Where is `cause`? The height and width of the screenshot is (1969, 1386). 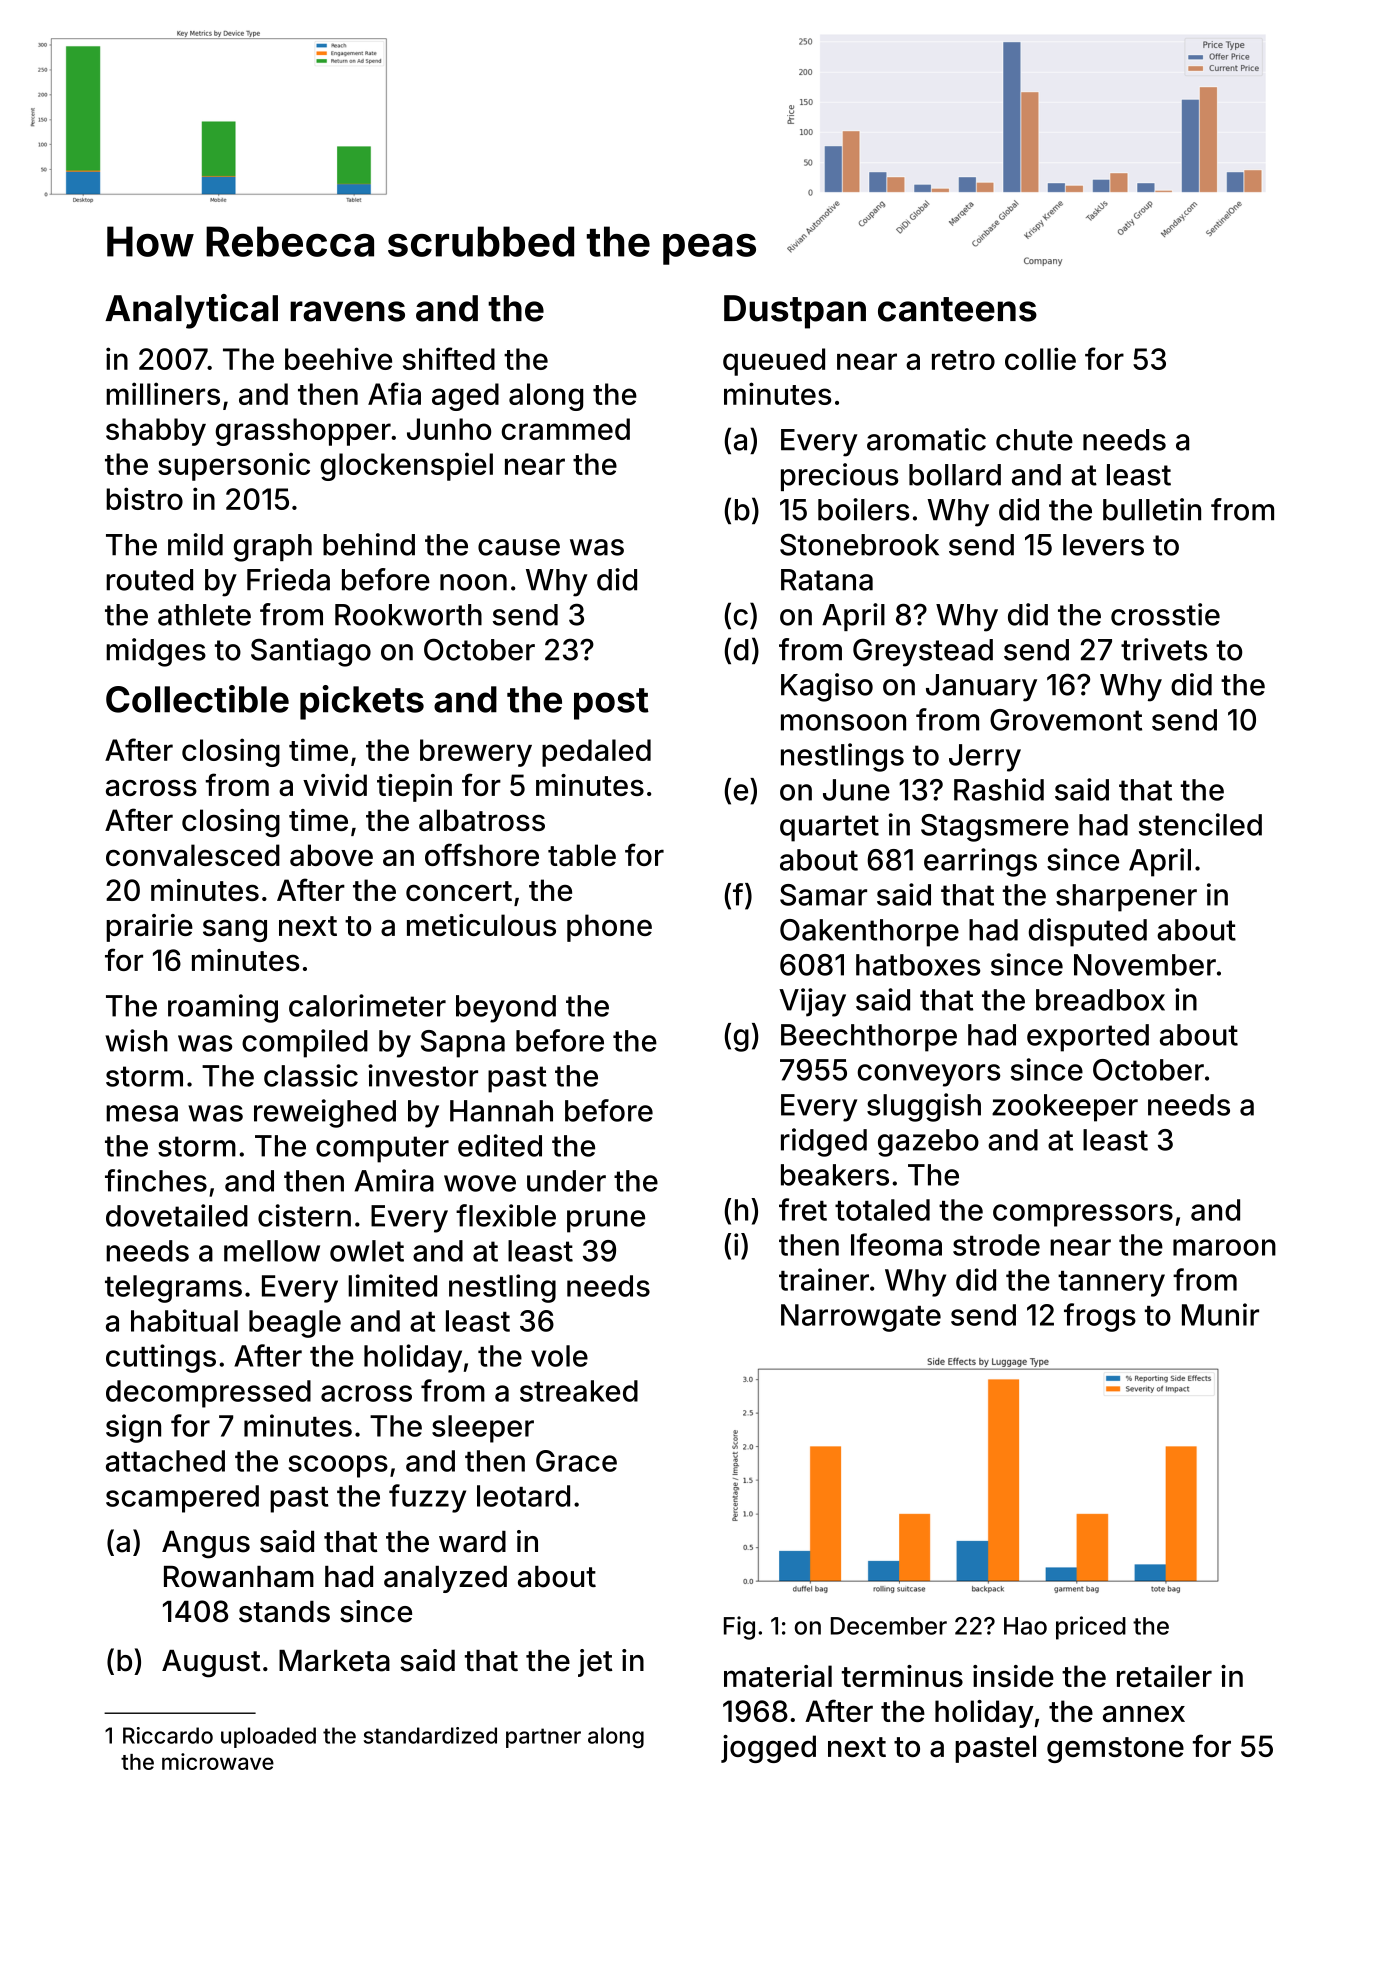 cause is located at coordinates (519, 547).
